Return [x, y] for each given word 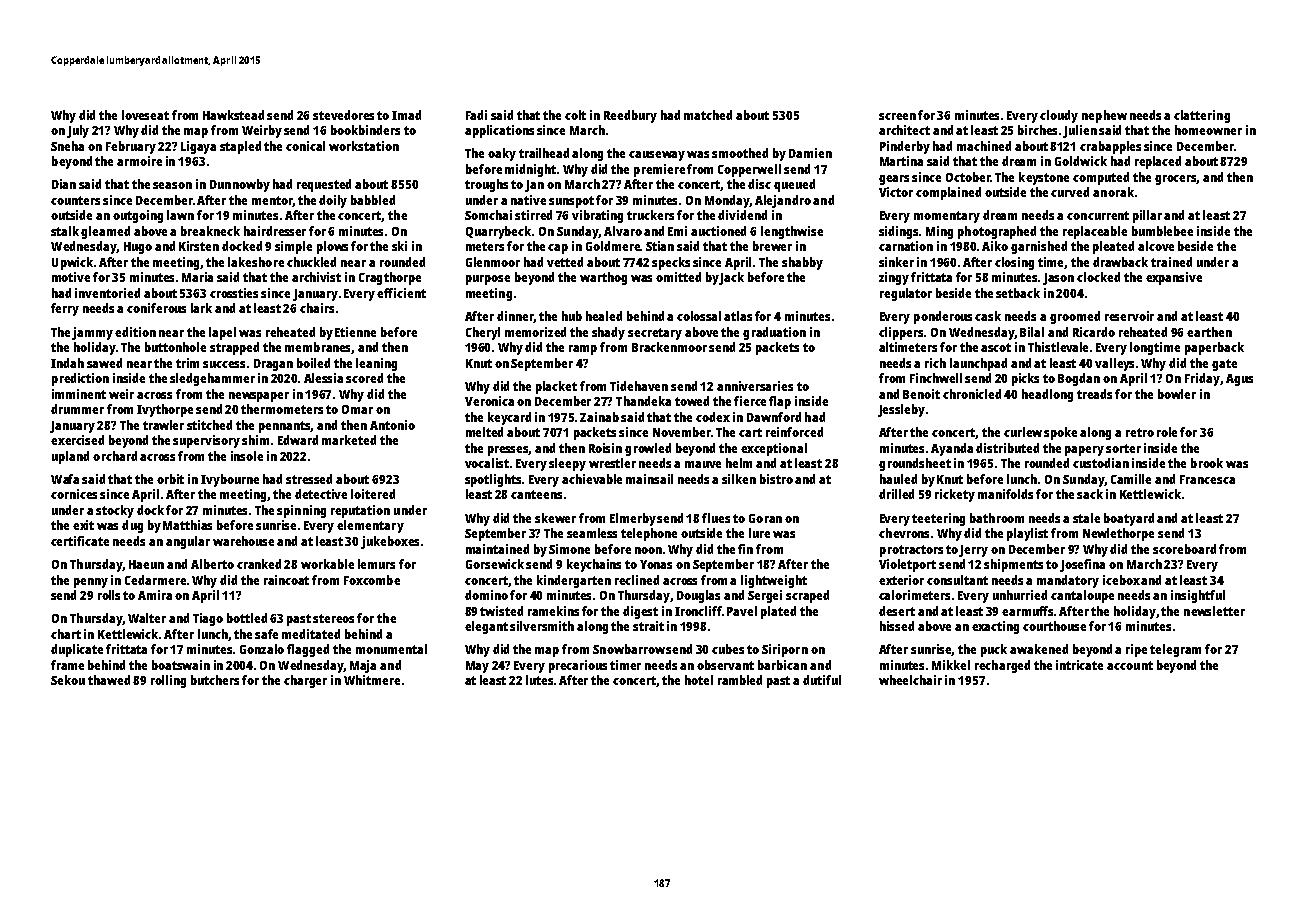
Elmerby [633, 519]
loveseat [145, 115]
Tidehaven [639, 386]
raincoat [286, 580]
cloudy [1059, 116]
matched [708, 115]
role [1167, 432]
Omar [357, 409]
